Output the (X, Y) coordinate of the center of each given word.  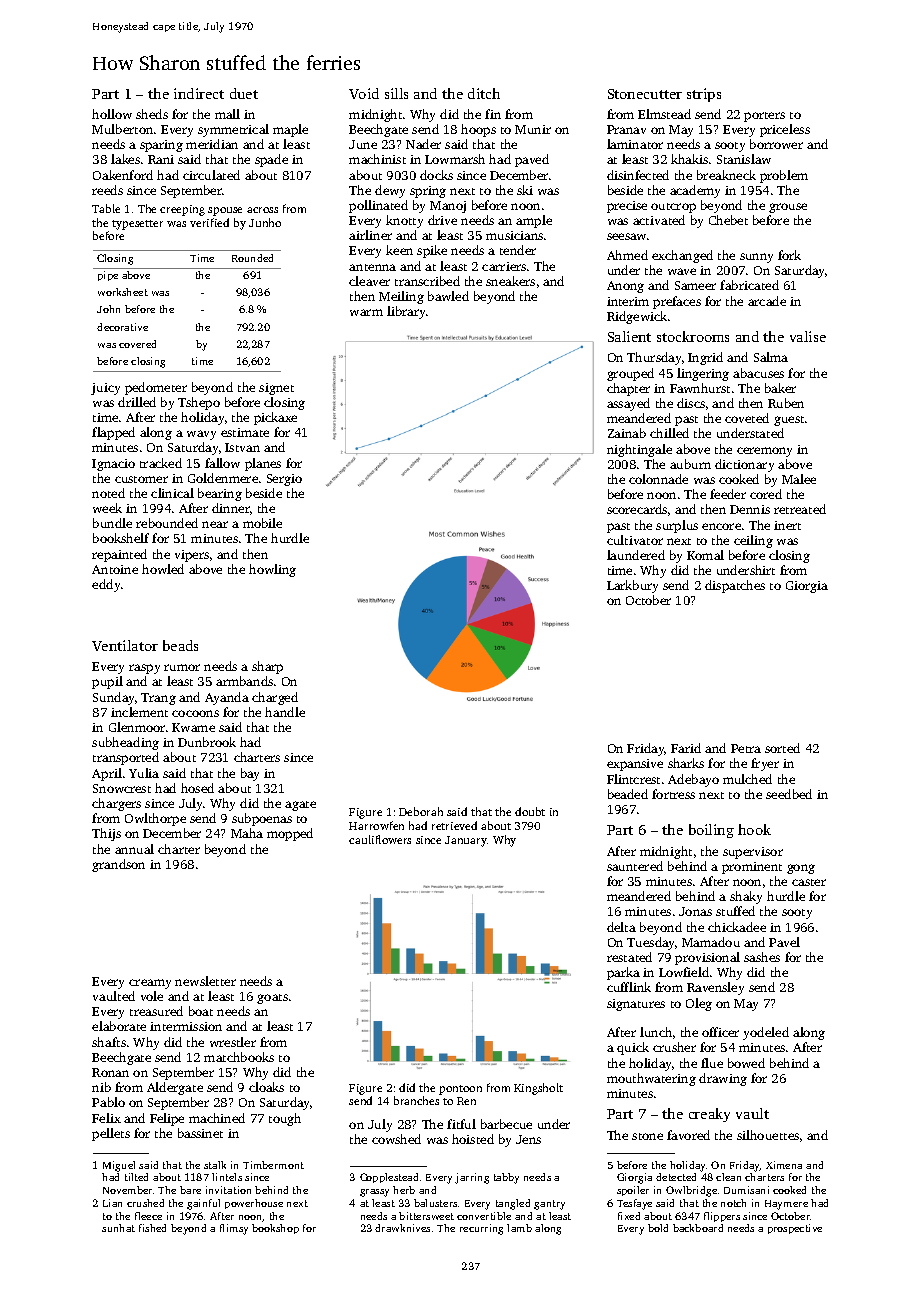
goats (272, 999)
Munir (533, 129)
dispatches (735, 586)
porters (764, 117)
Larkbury (632, 586)
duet (244, 93)
